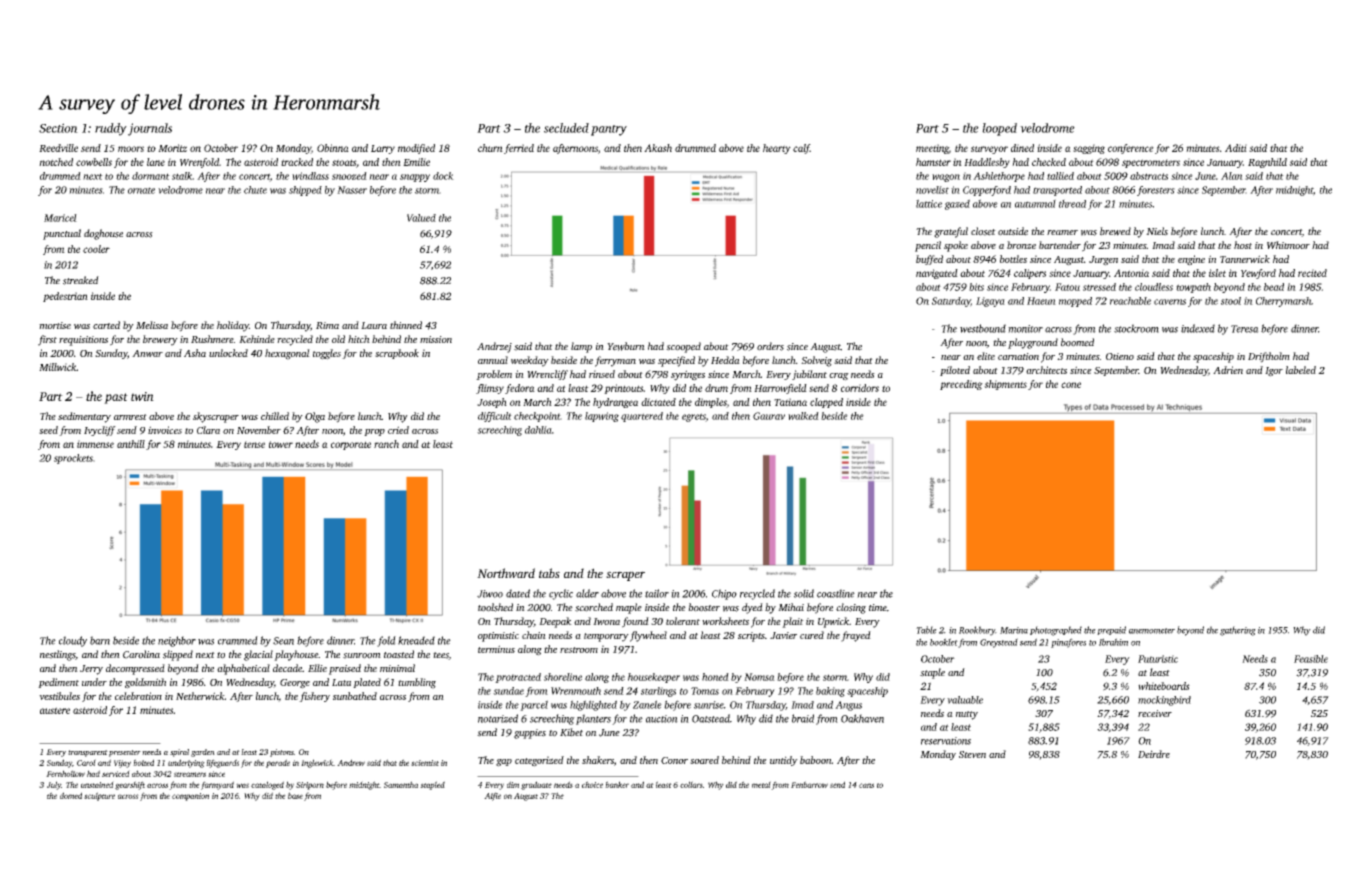 This screenshot has width=1372, height=887. What do you see at coordinates (566, 128) in the screenshot?
I see `secluded` at bounding box center [566, 128].
